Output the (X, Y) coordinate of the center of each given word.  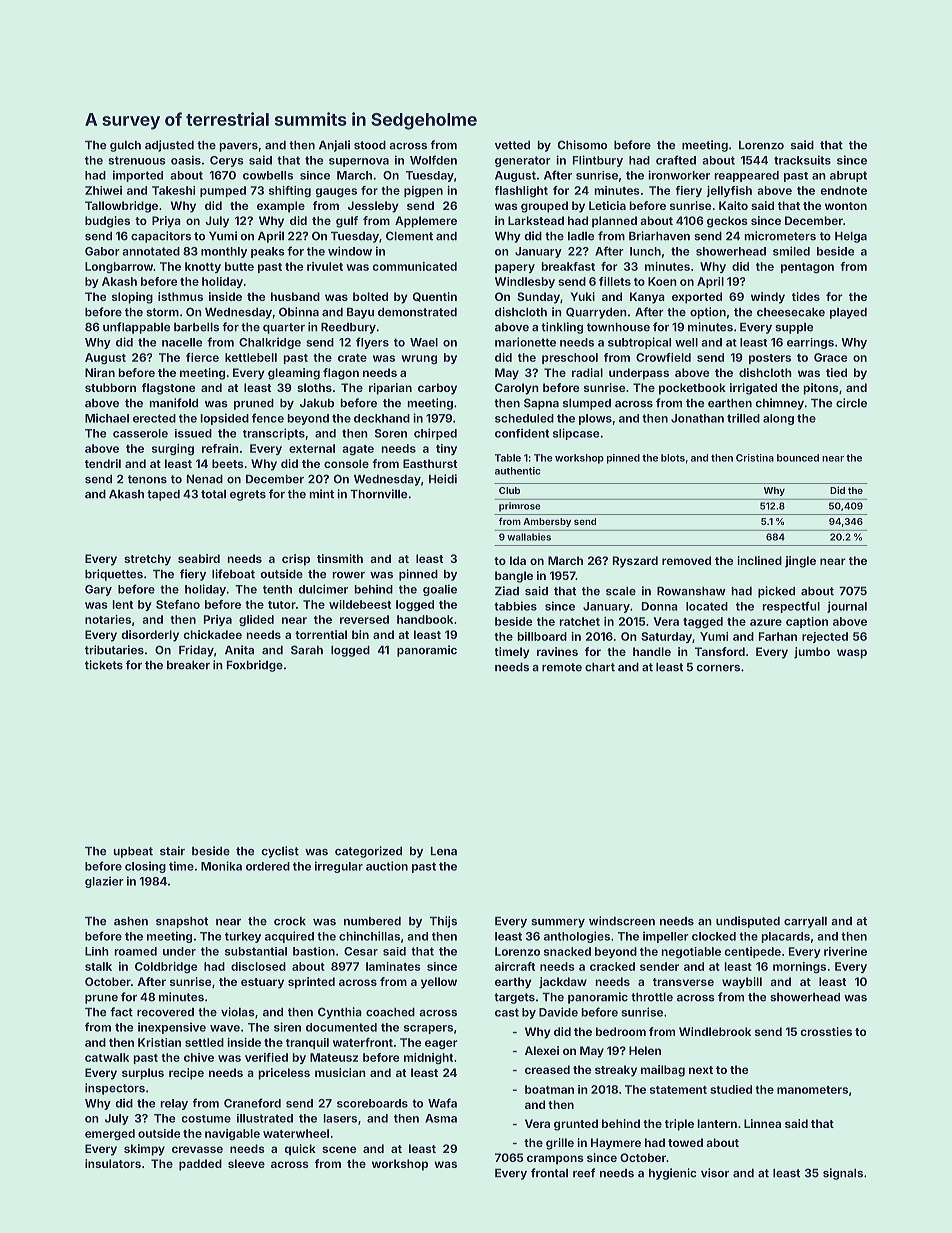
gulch (125, 146)
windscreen (622, 921)
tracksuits (802, 160)
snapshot (182, 922)
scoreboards (372, 1103)
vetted (512, 145)
